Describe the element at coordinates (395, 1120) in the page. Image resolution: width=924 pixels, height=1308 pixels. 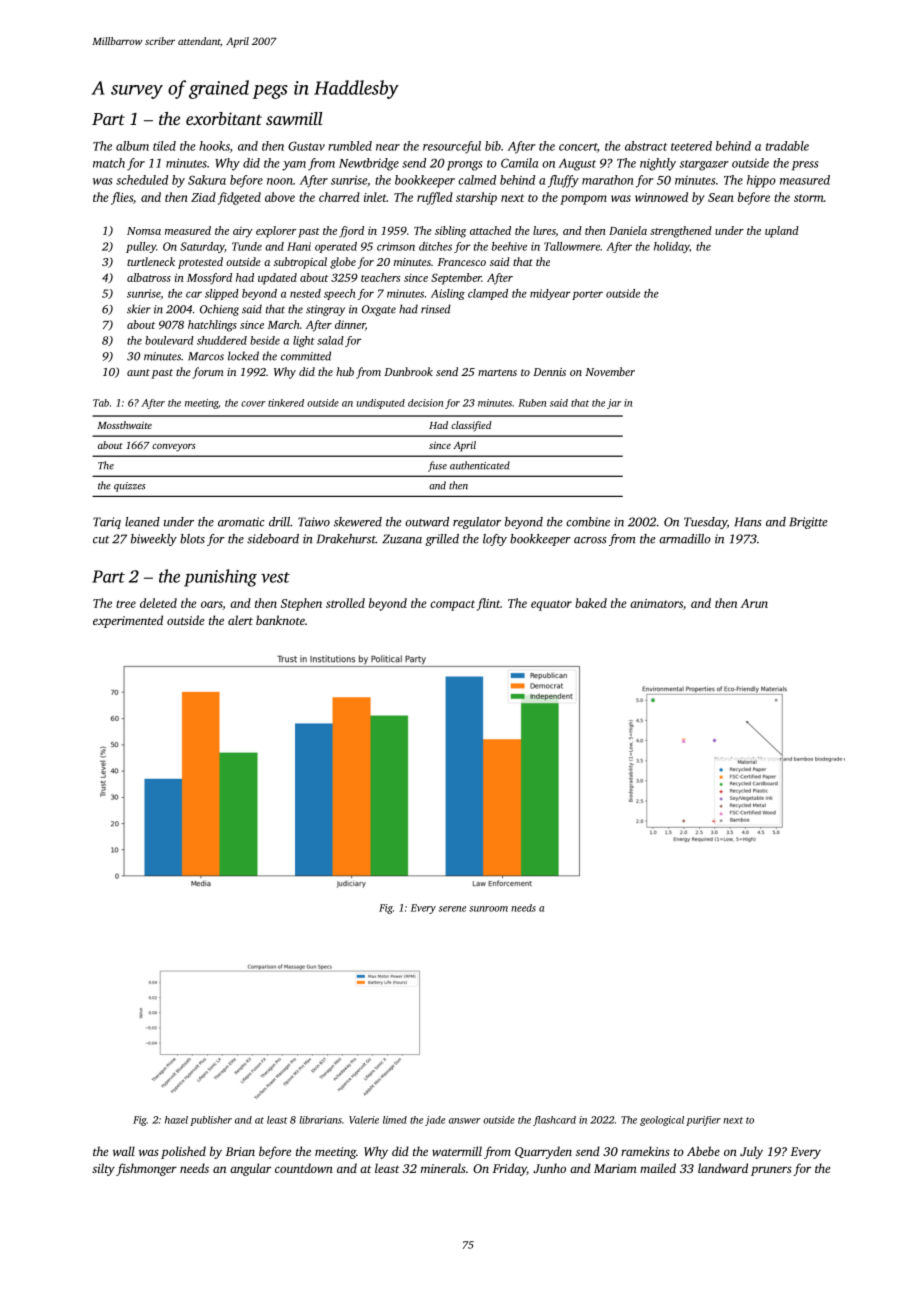
I see `limed` at that location.
